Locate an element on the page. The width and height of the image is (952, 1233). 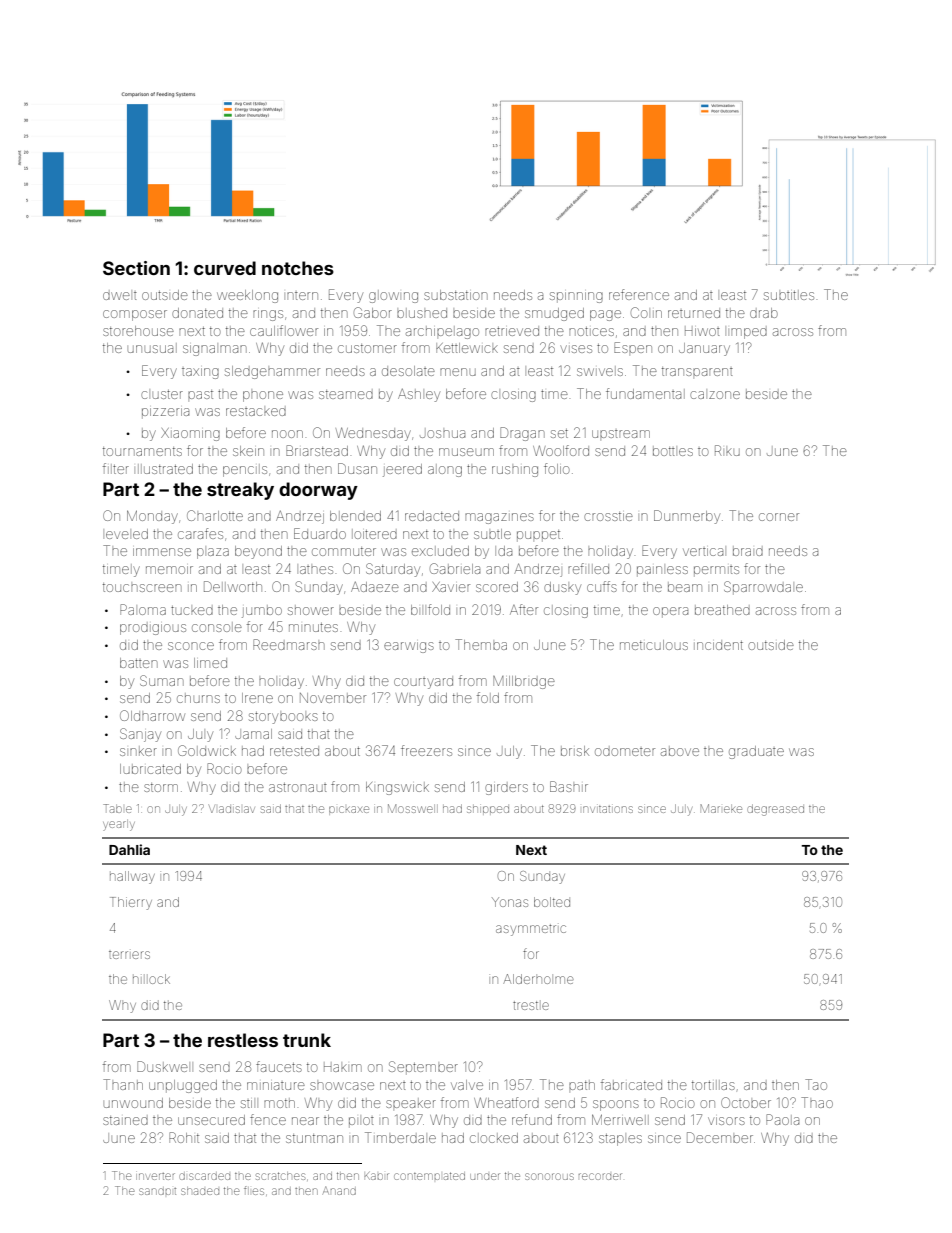
Xiaoming is located at coordinates (190, 434).
